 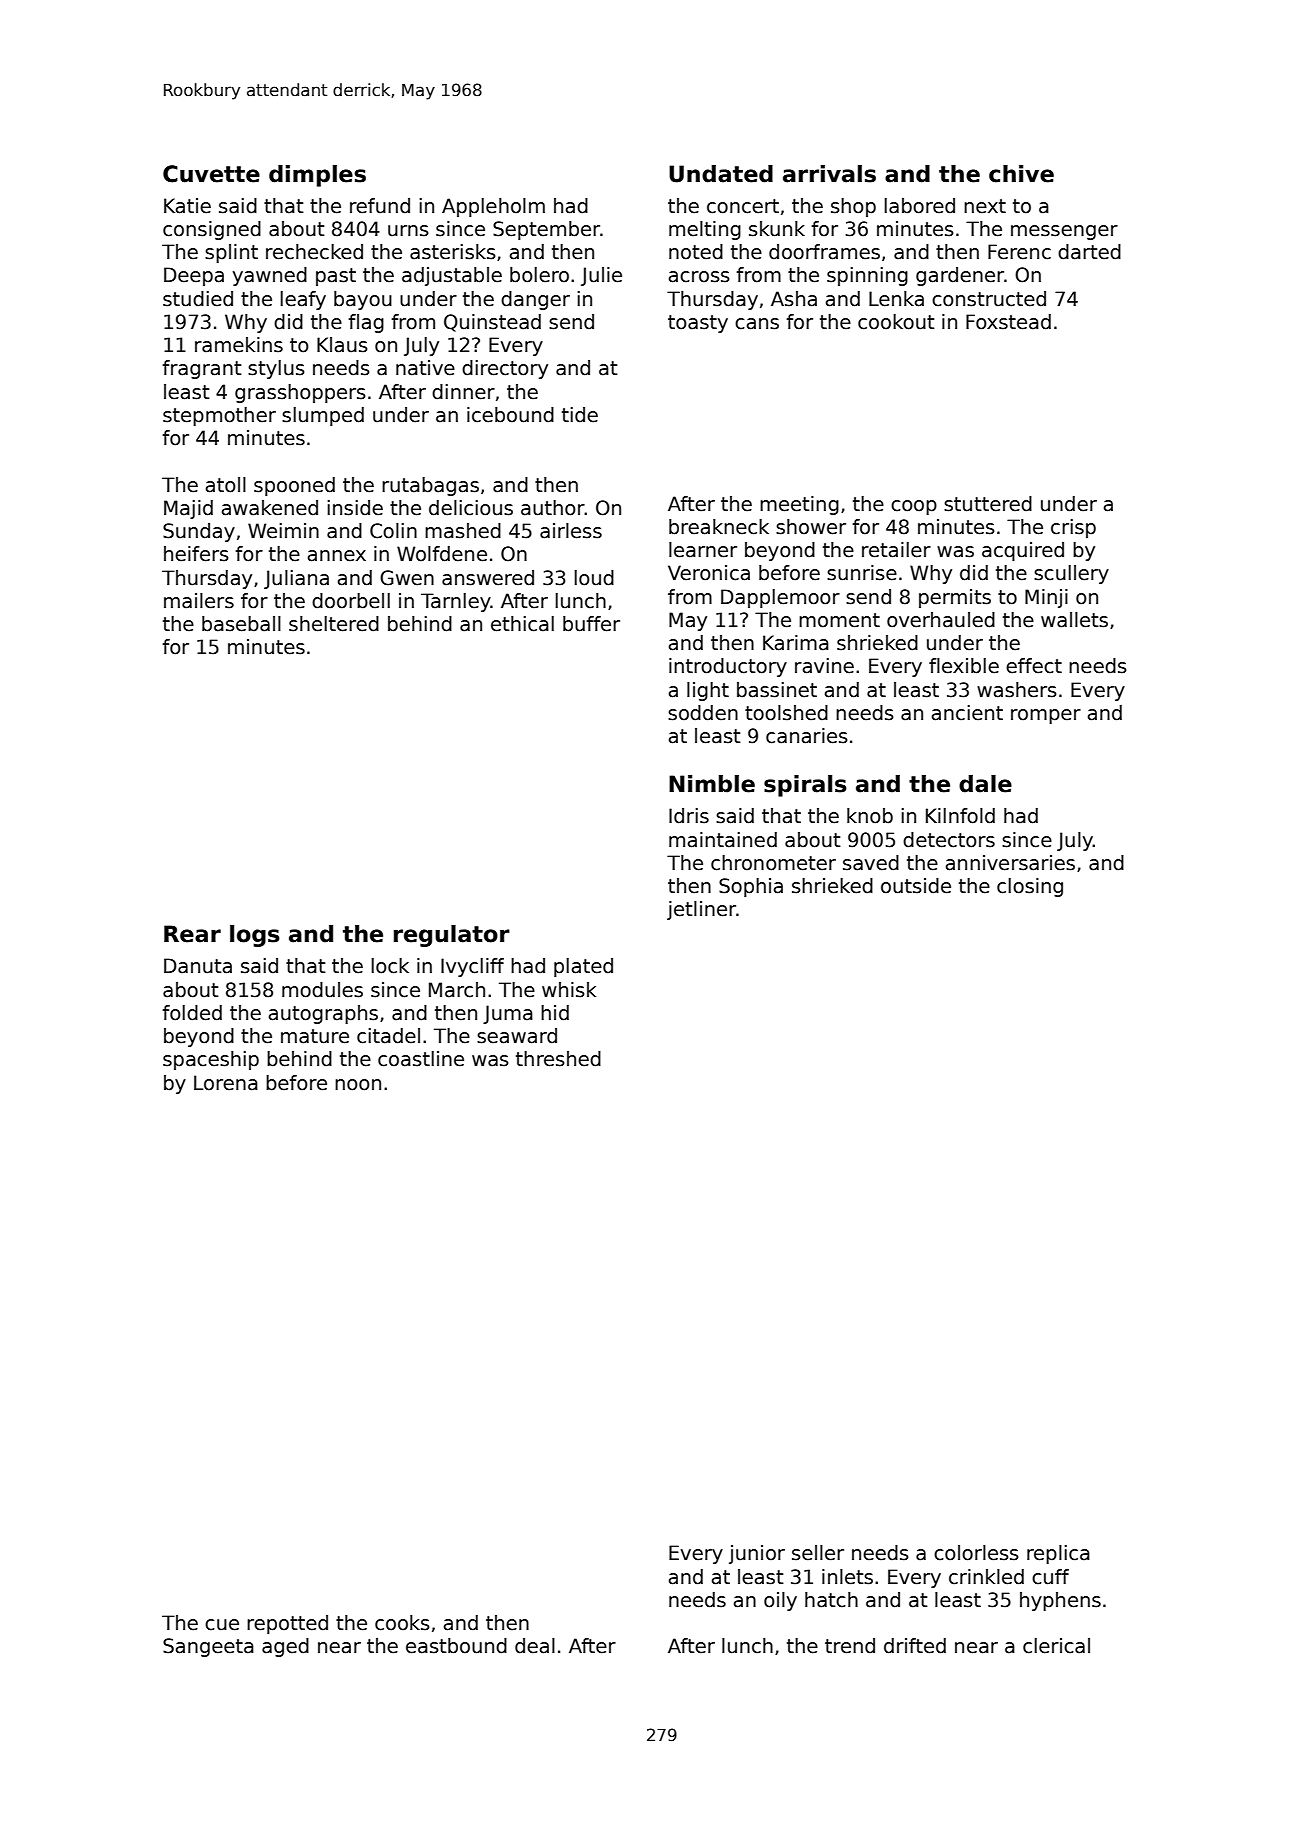 What do you see at coordinates (699, 277) in the image?
I see `across` at bounding box center [699, 277].
